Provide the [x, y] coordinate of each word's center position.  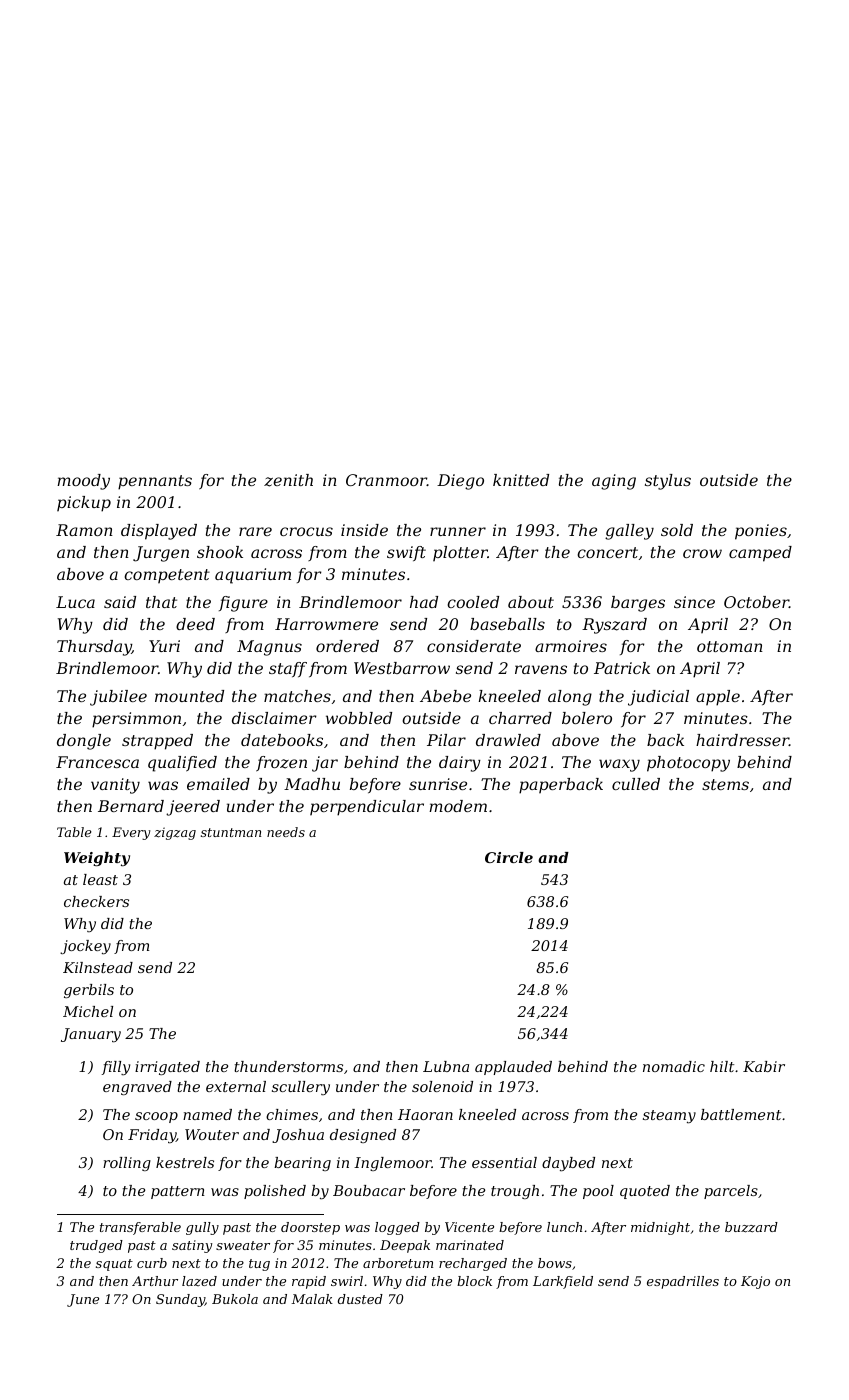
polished [275, 1192]
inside [364, 530]
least [100, 879]
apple [718, 698]
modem [458, 806]
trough [515, 1192]
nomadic [674, 1066]
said [120, 602]
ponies [761, 532]
